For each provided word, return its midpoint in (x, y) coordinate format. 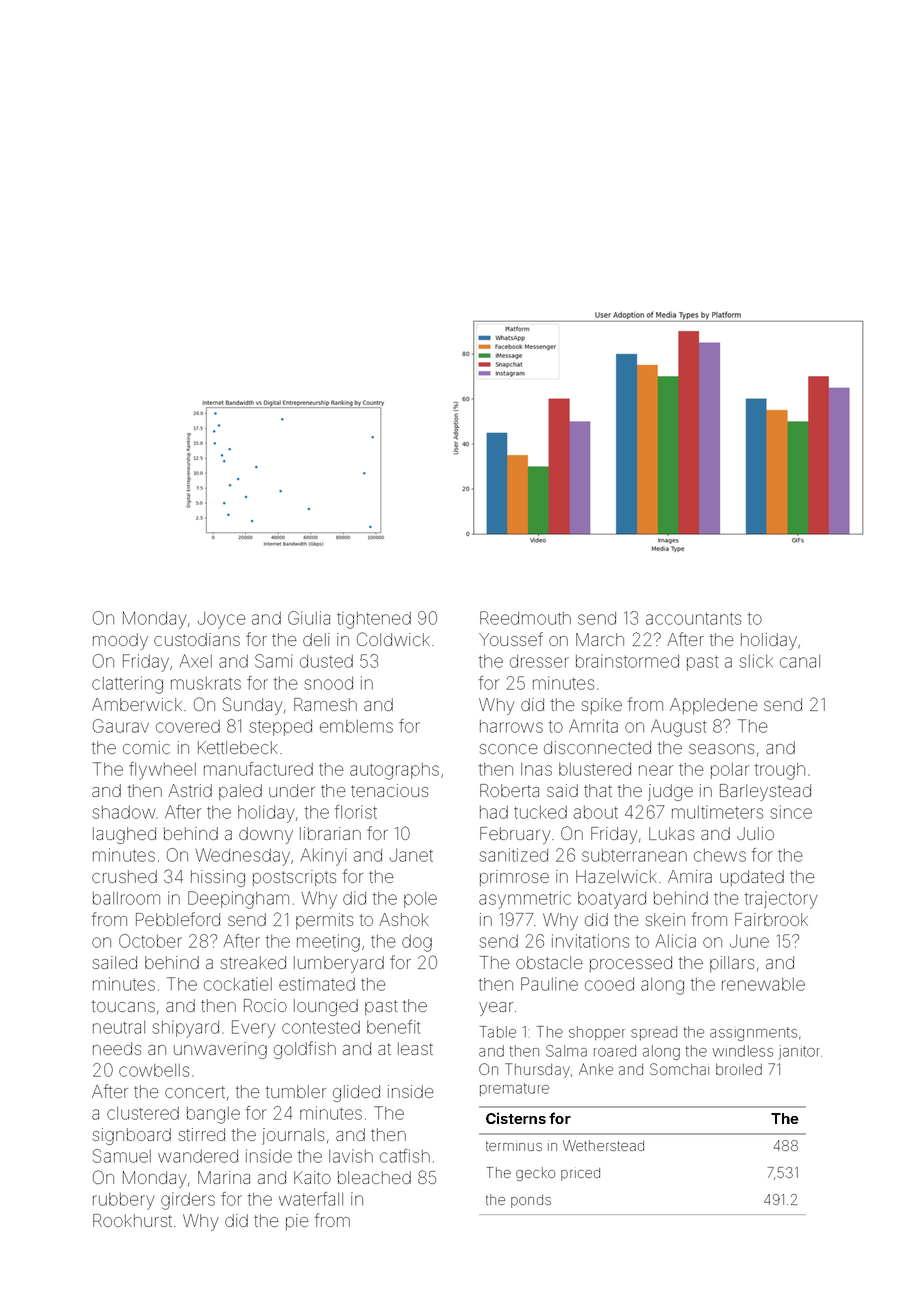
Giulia (309, 618)
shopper (597, 1033)
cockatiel (238, 984)
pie (297, 1222)
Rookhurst (132, 1220)
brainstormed (627, 661)
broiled (739, 1069)
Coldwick (393, 639)
